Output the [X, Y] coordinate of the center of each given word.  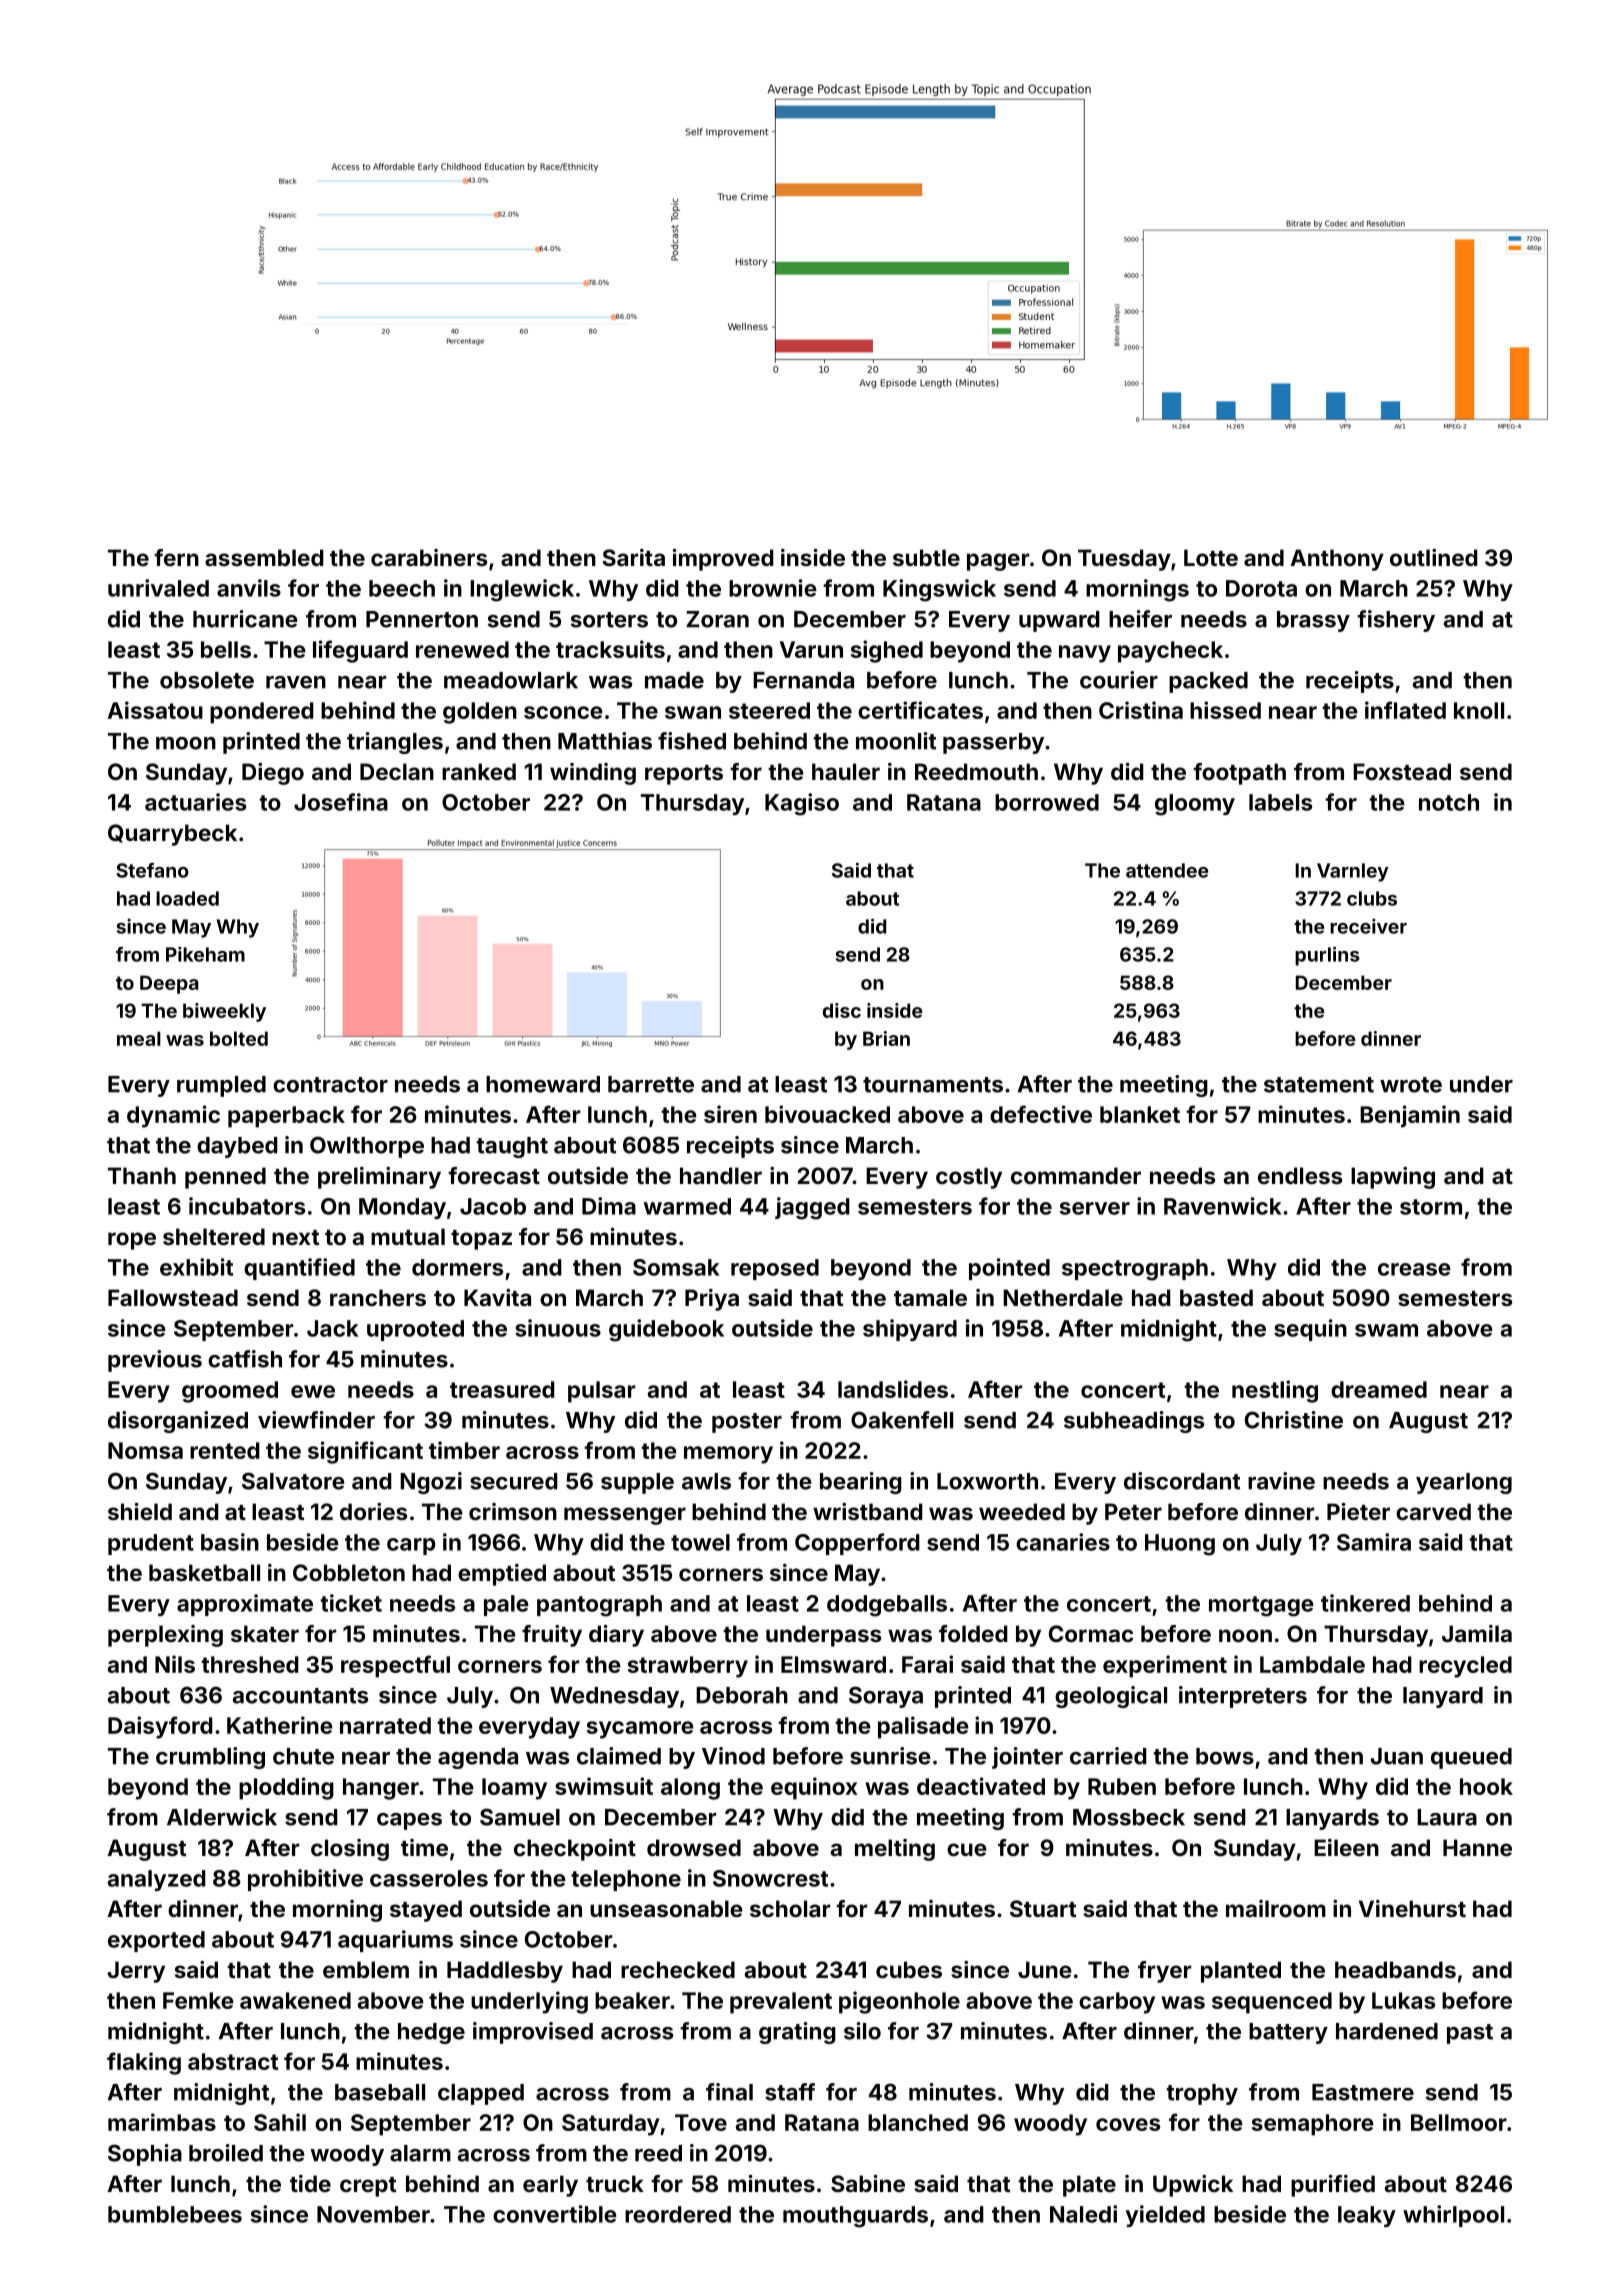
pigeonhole [899, 2002]
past [1470, 2034]
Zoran [717, 619]
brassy [1313, 621]
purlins [1327, 956]
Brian [886, 1038]
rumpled [221, 1086]
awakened [295, 2000]
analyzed [157, 1880]
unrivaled [158, 588]
